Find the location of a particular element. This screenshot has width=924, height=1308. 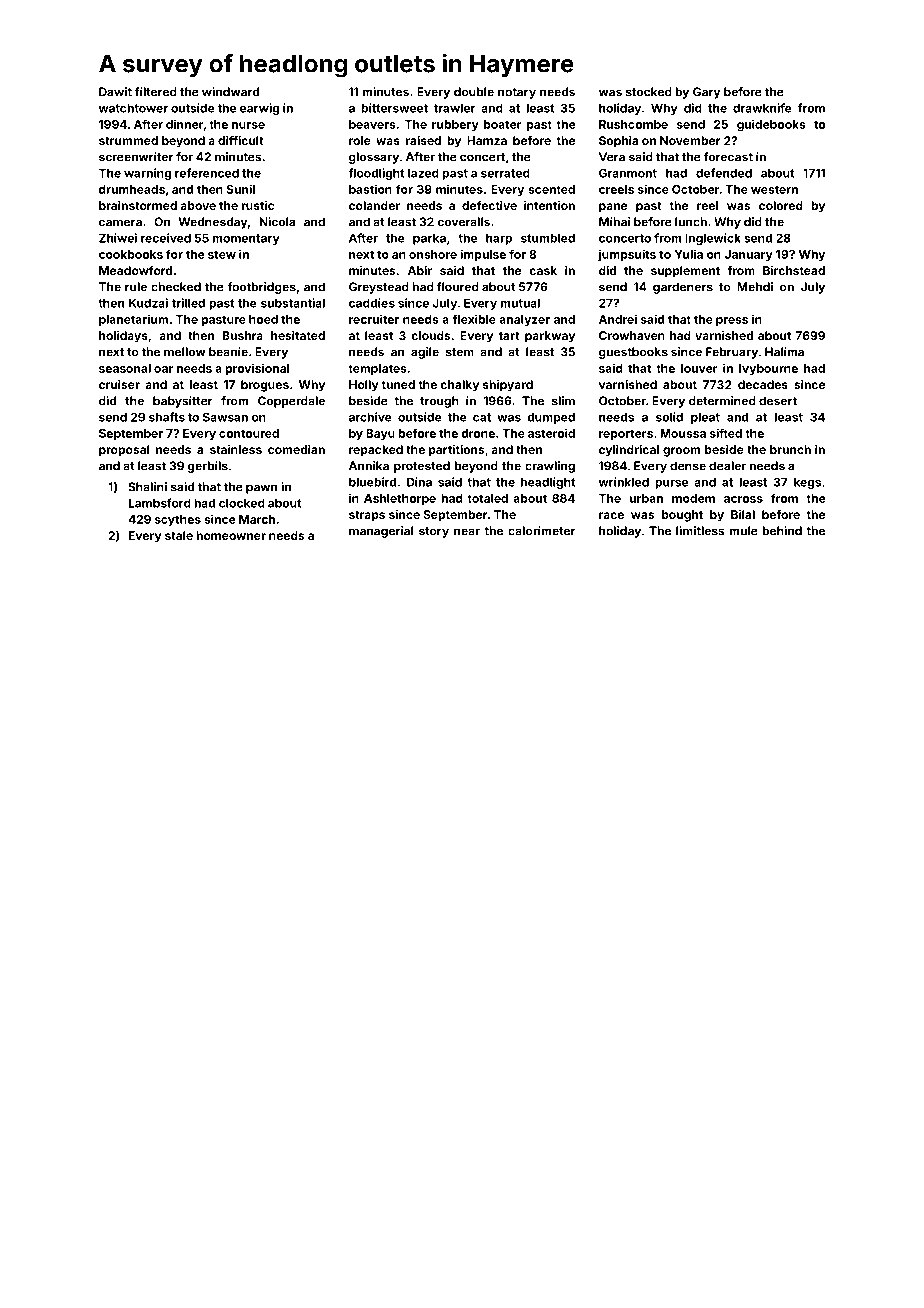

Mehdi is located at coordinates (755, 287).
